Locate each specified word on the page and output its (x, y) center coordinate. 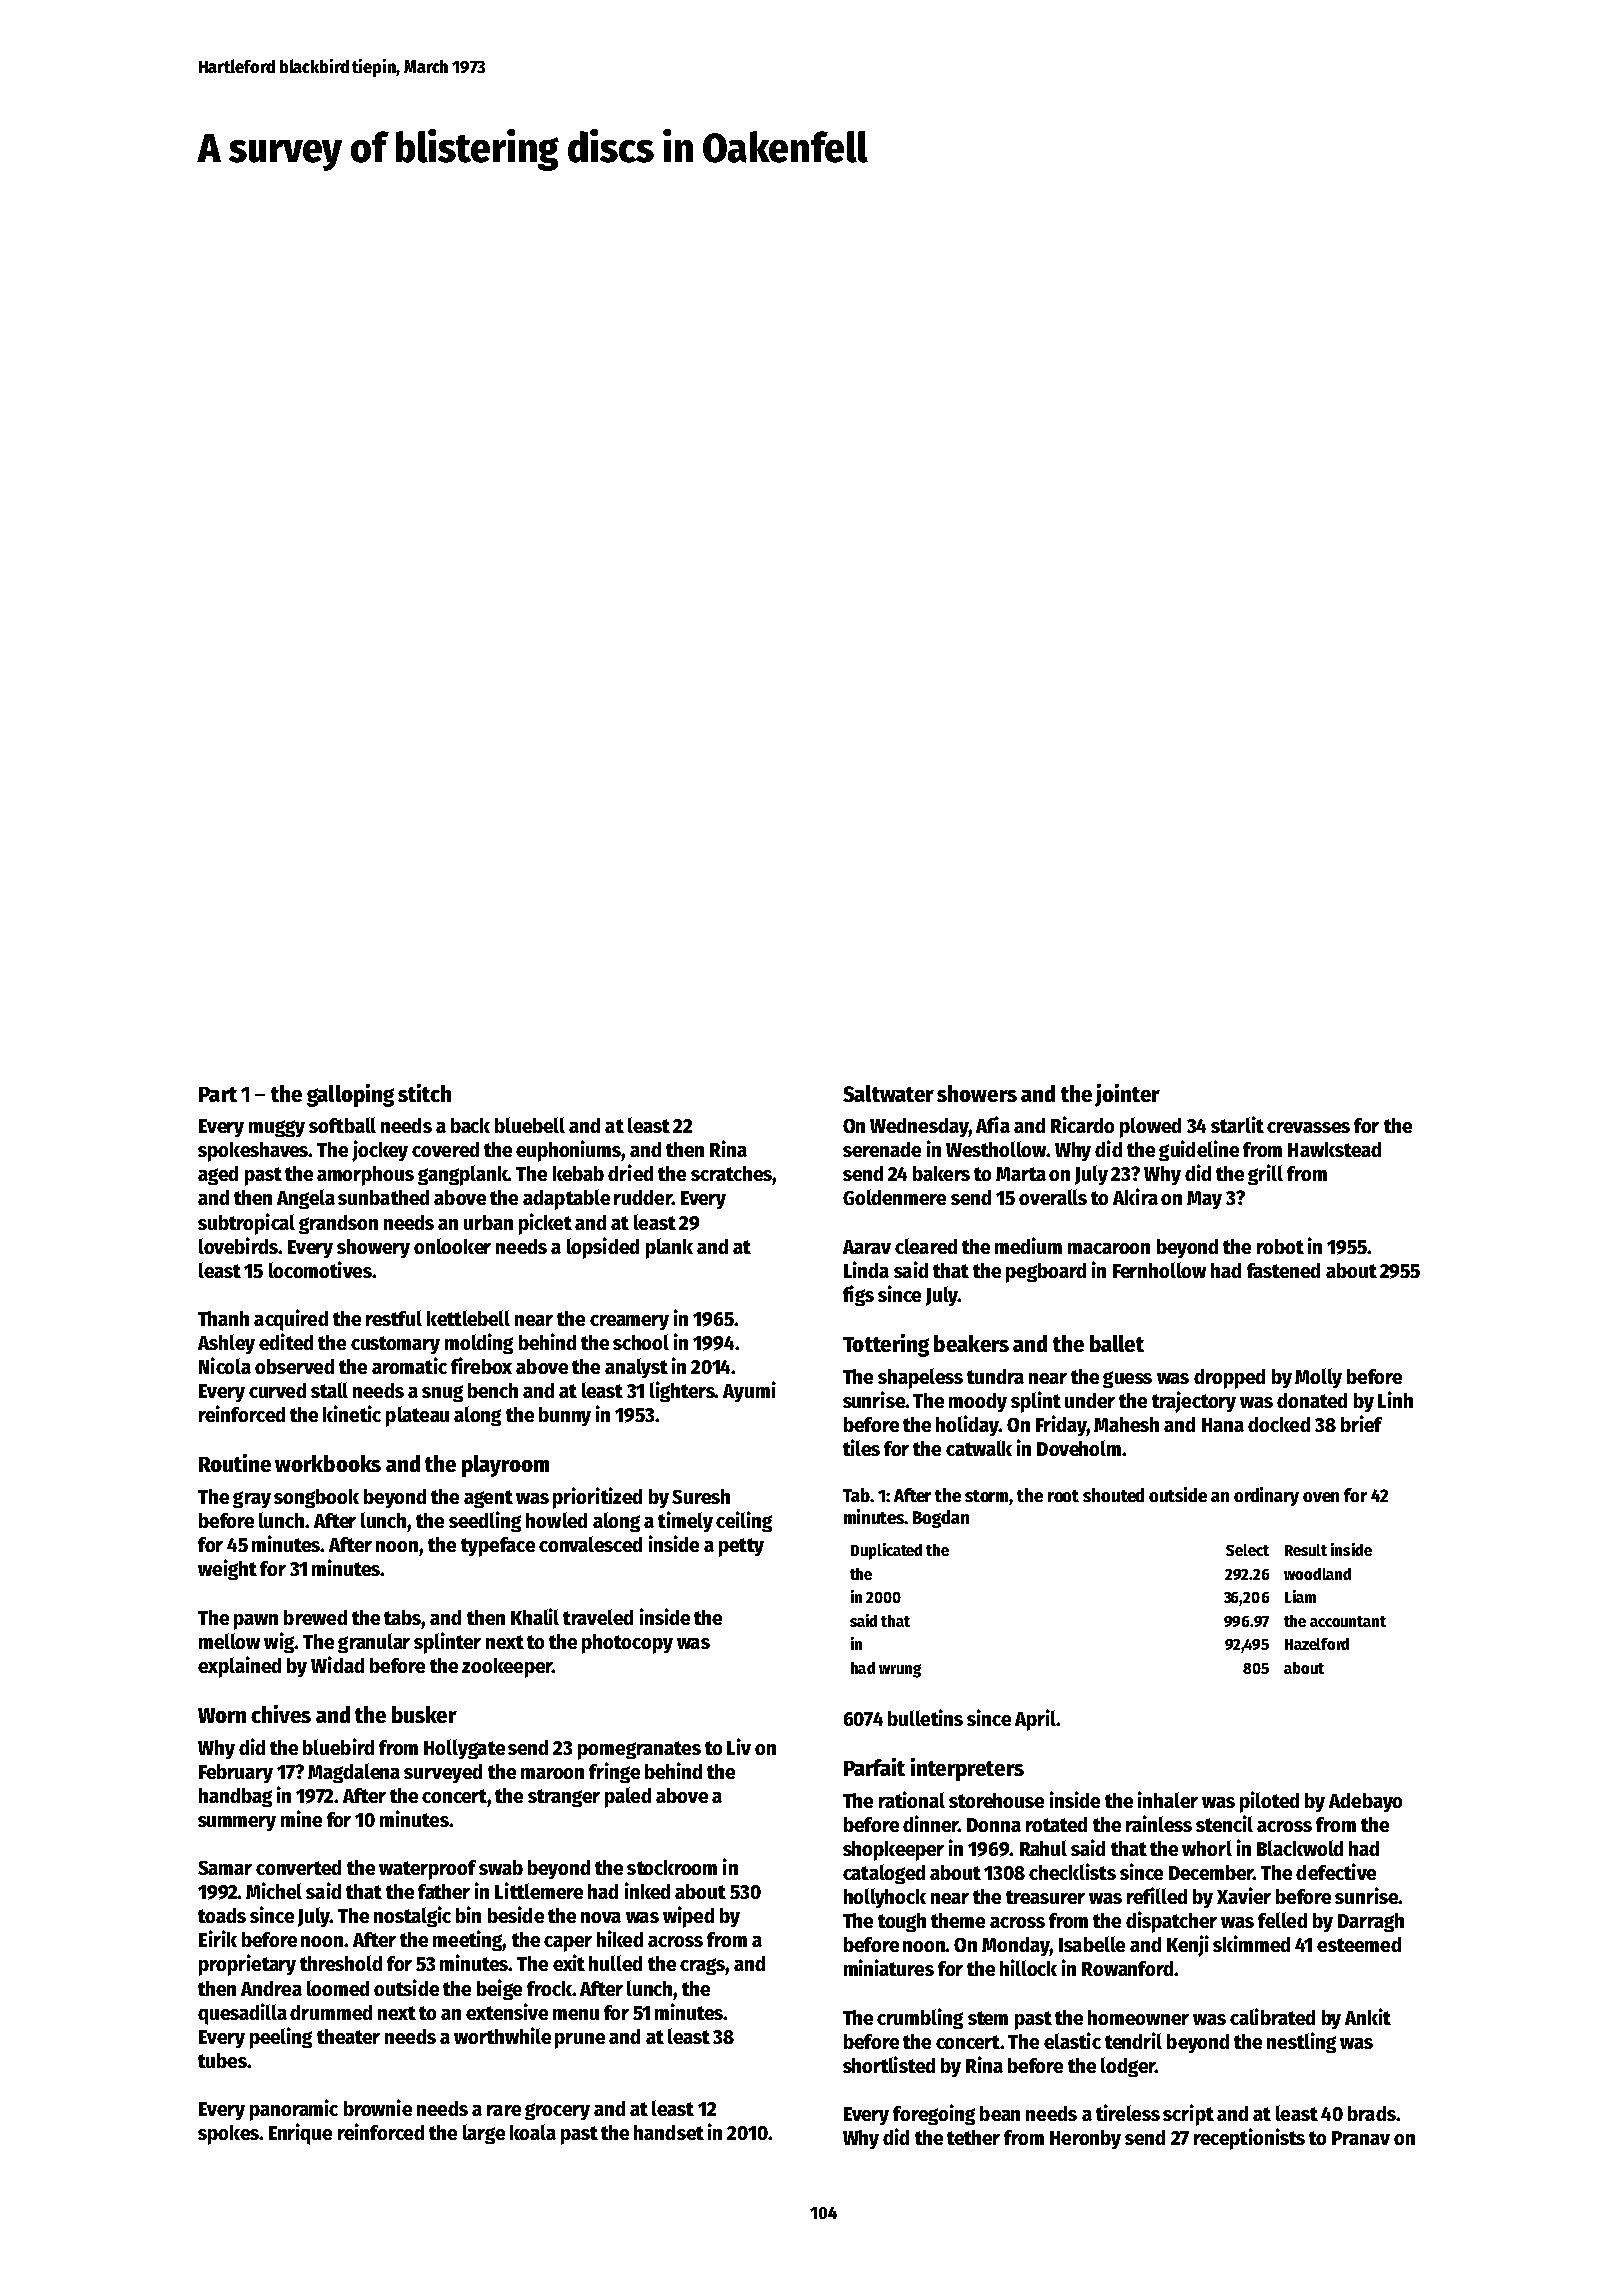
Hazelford (1317, 1644)
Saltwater (888, 1093)
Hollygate (464, 1749)
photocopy (627, 1644)
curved (277, 1390)
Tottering (886, 1345)
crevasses (1308, 1127)
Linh (1395, 1399)
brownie (378, 2107)
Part (218, 1094)
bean (1000, 2113)
